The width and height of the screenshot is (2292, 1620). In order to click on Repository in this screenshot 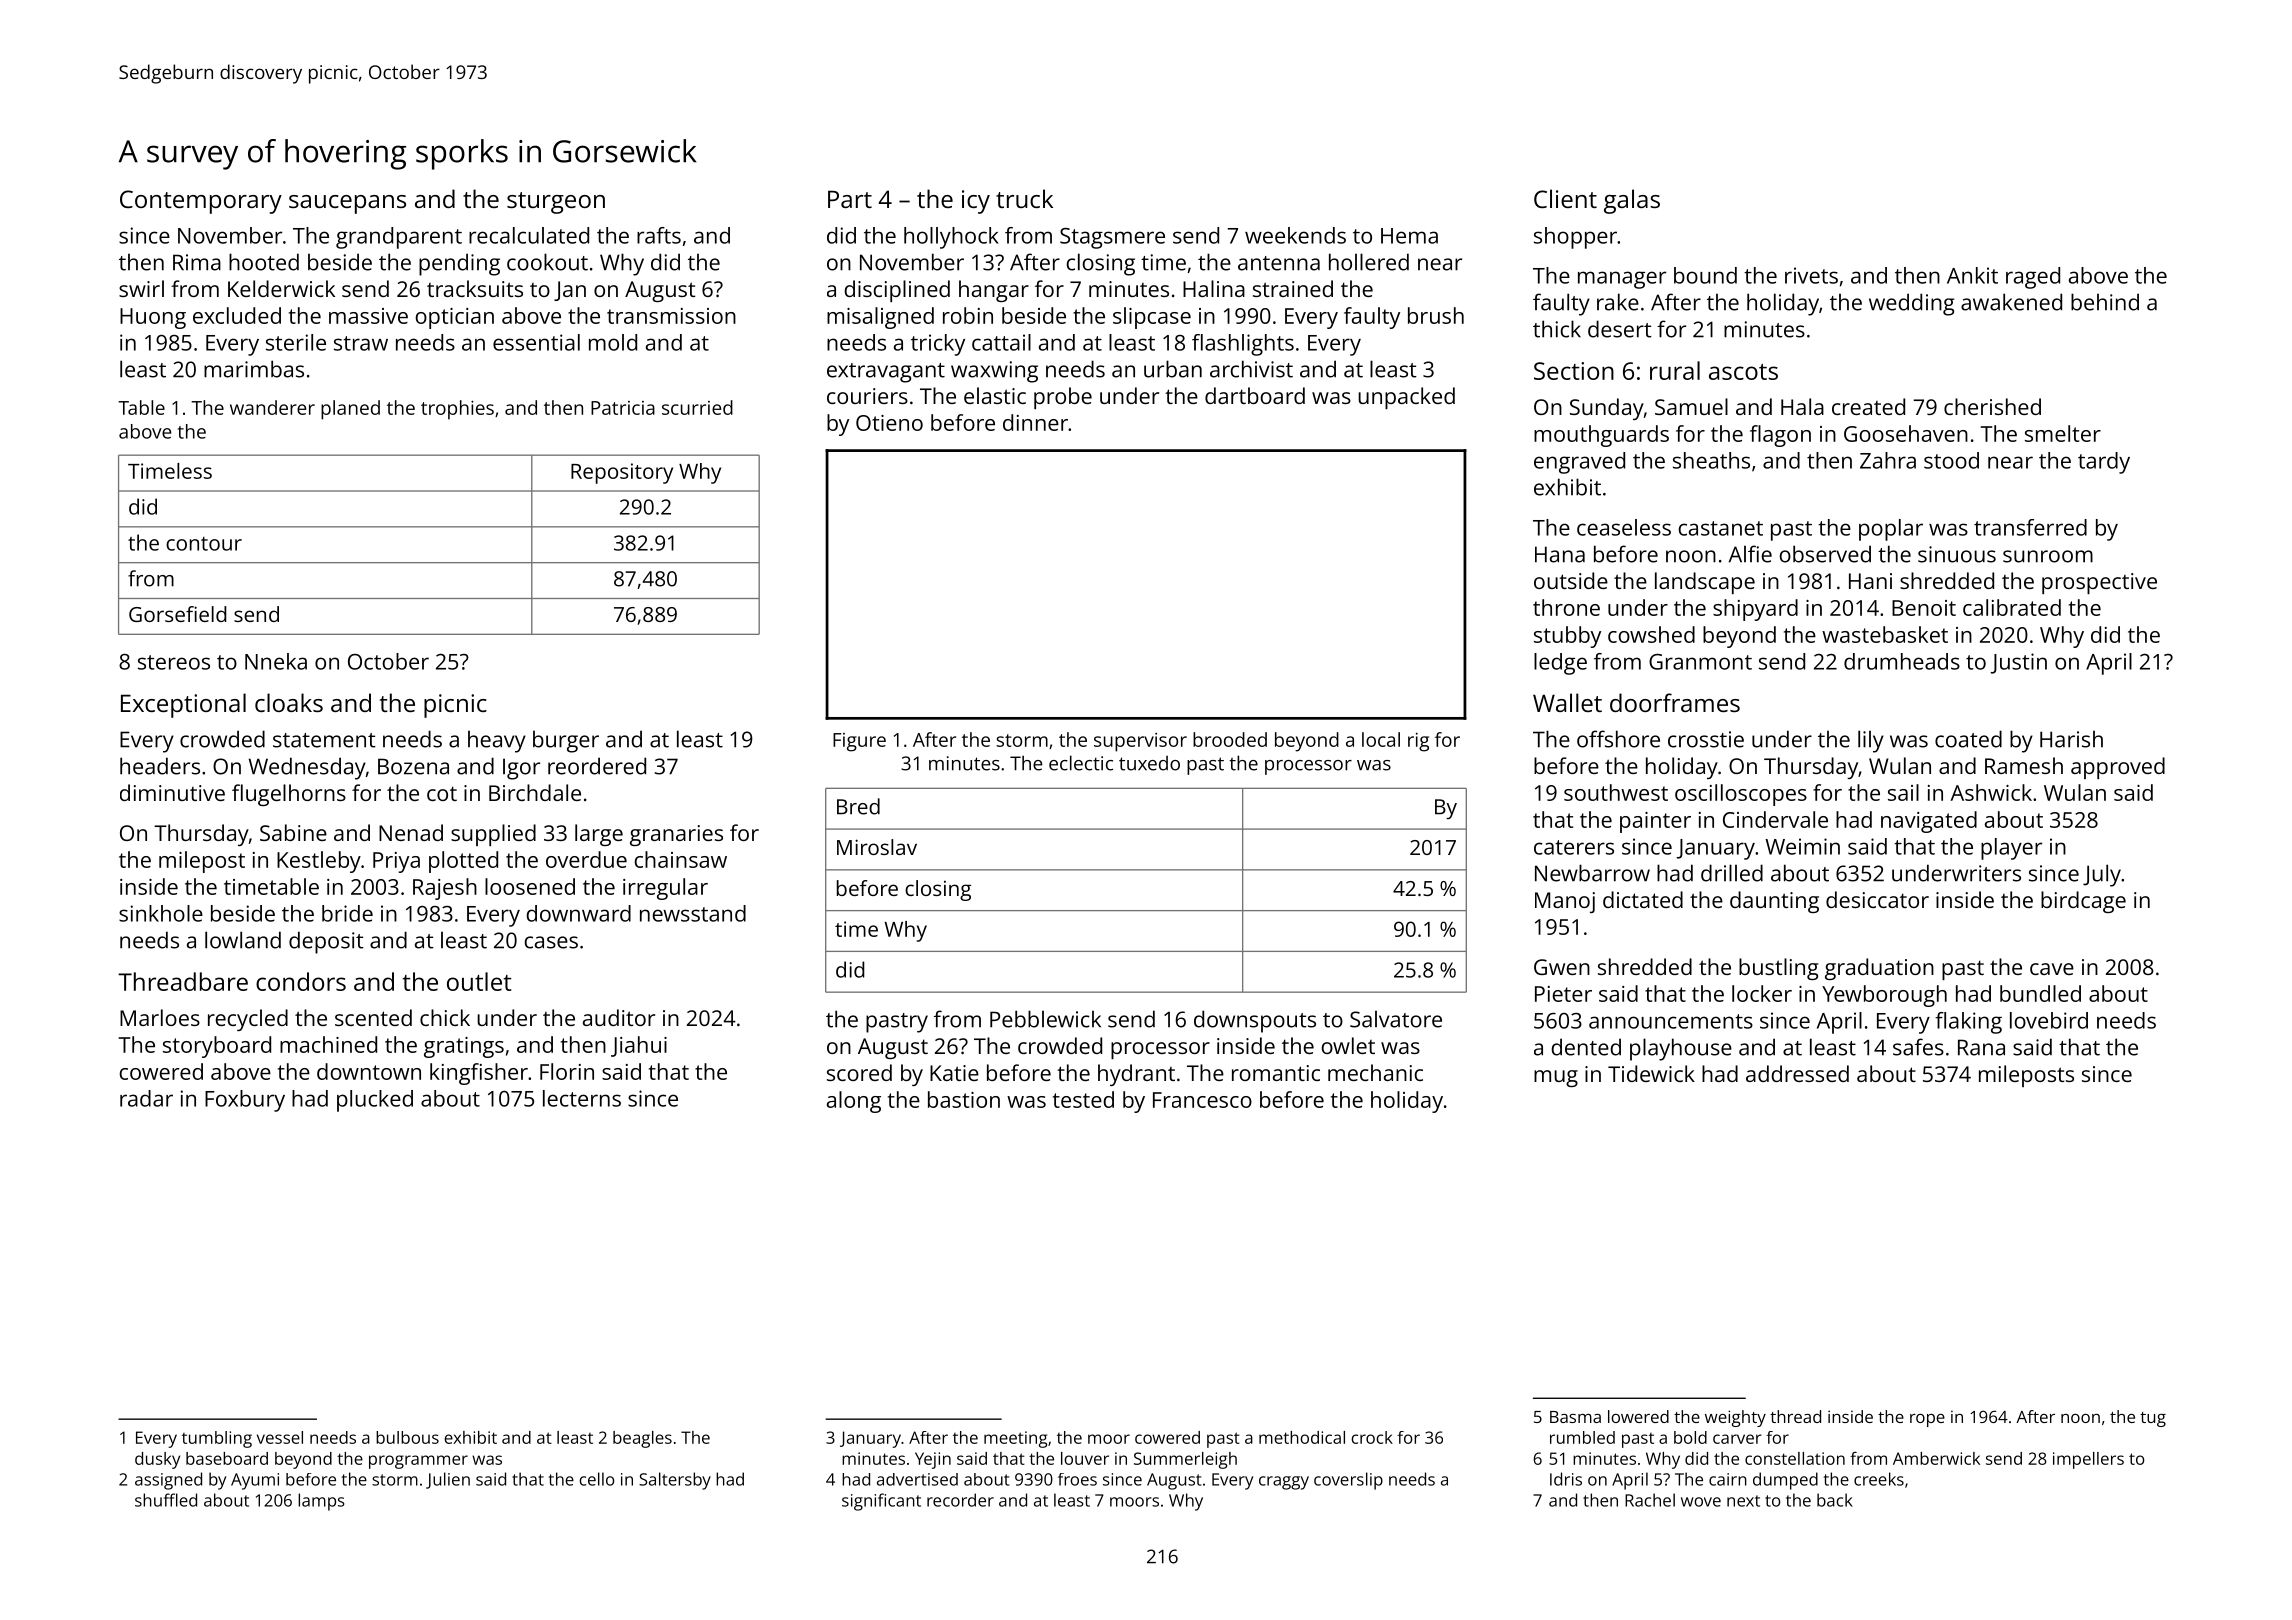, I will do `click(622, 473)`.
